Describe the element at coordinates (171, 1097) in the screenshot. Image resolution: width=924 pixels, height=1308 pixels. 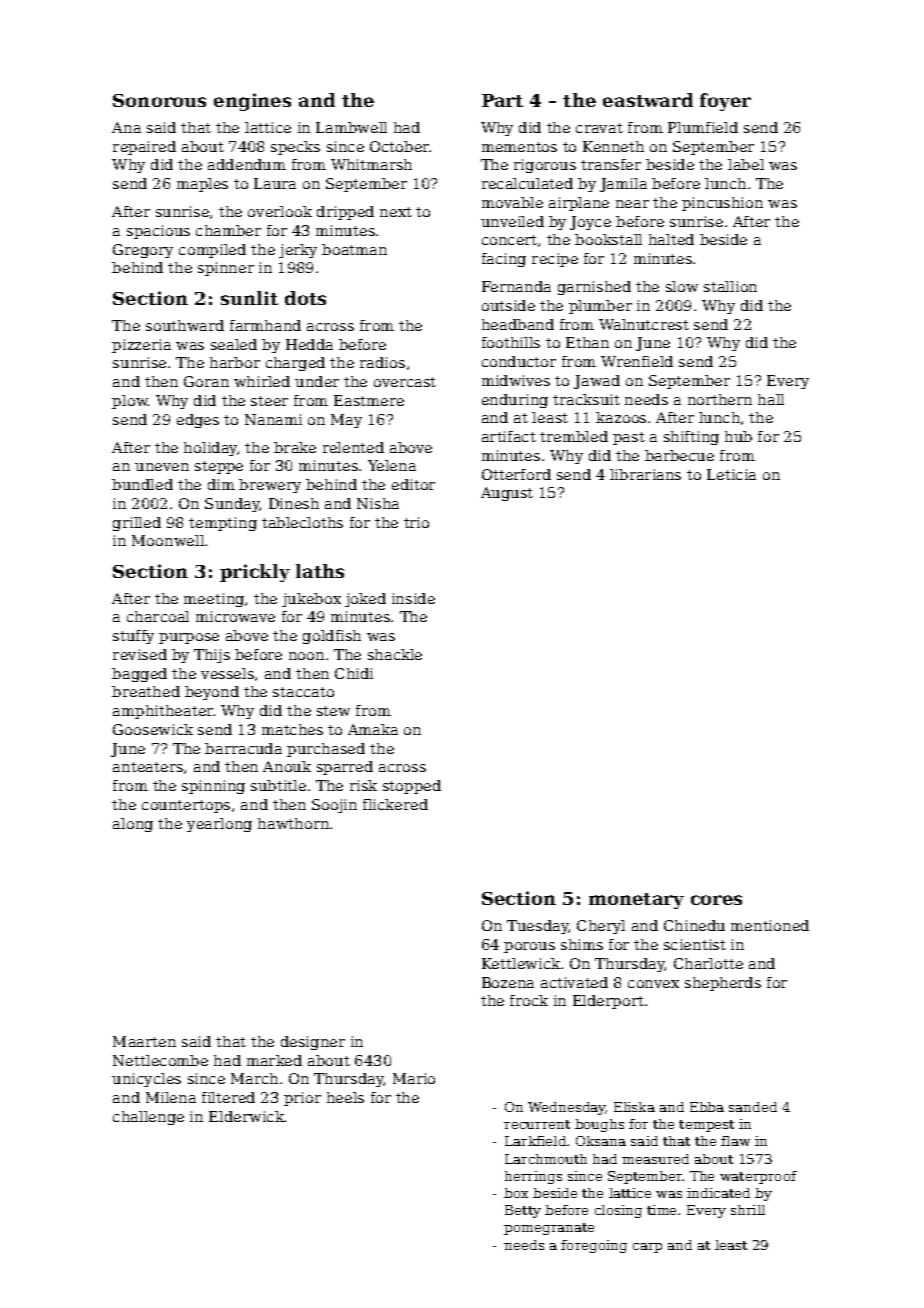
I see `Milena` at that location.
